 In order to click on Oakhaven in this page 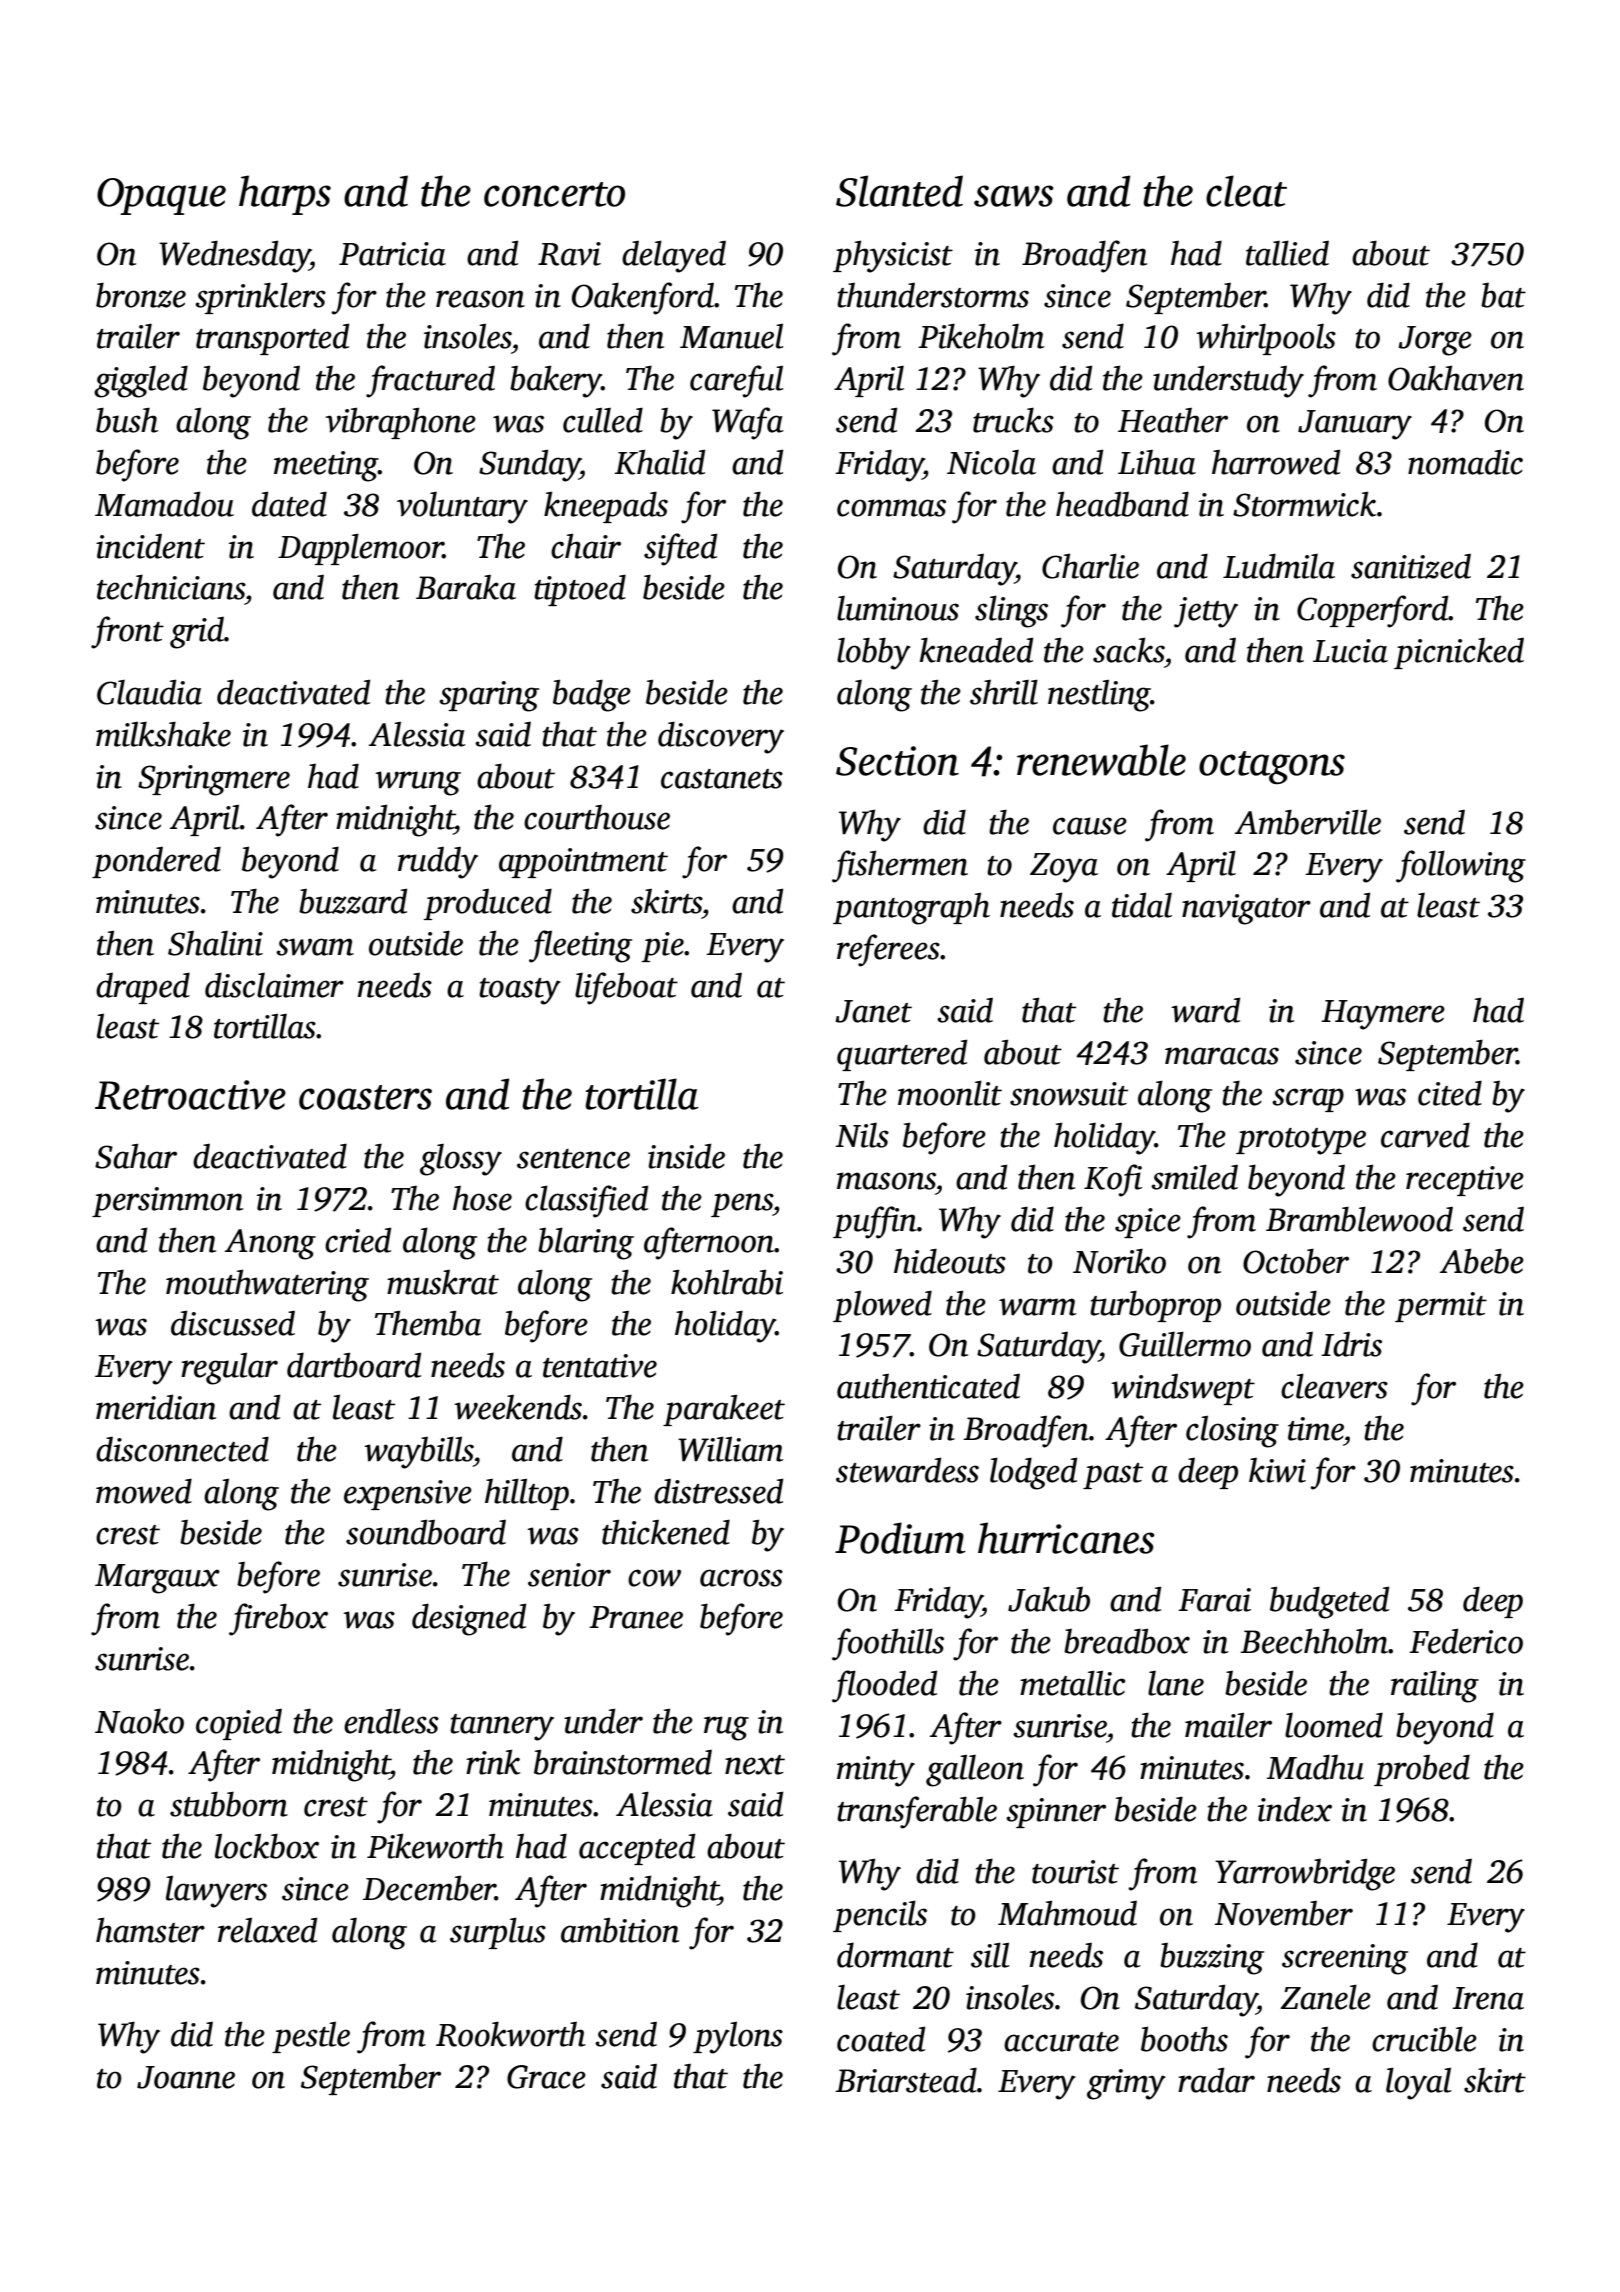, I will do `click(1456, 378)`.
